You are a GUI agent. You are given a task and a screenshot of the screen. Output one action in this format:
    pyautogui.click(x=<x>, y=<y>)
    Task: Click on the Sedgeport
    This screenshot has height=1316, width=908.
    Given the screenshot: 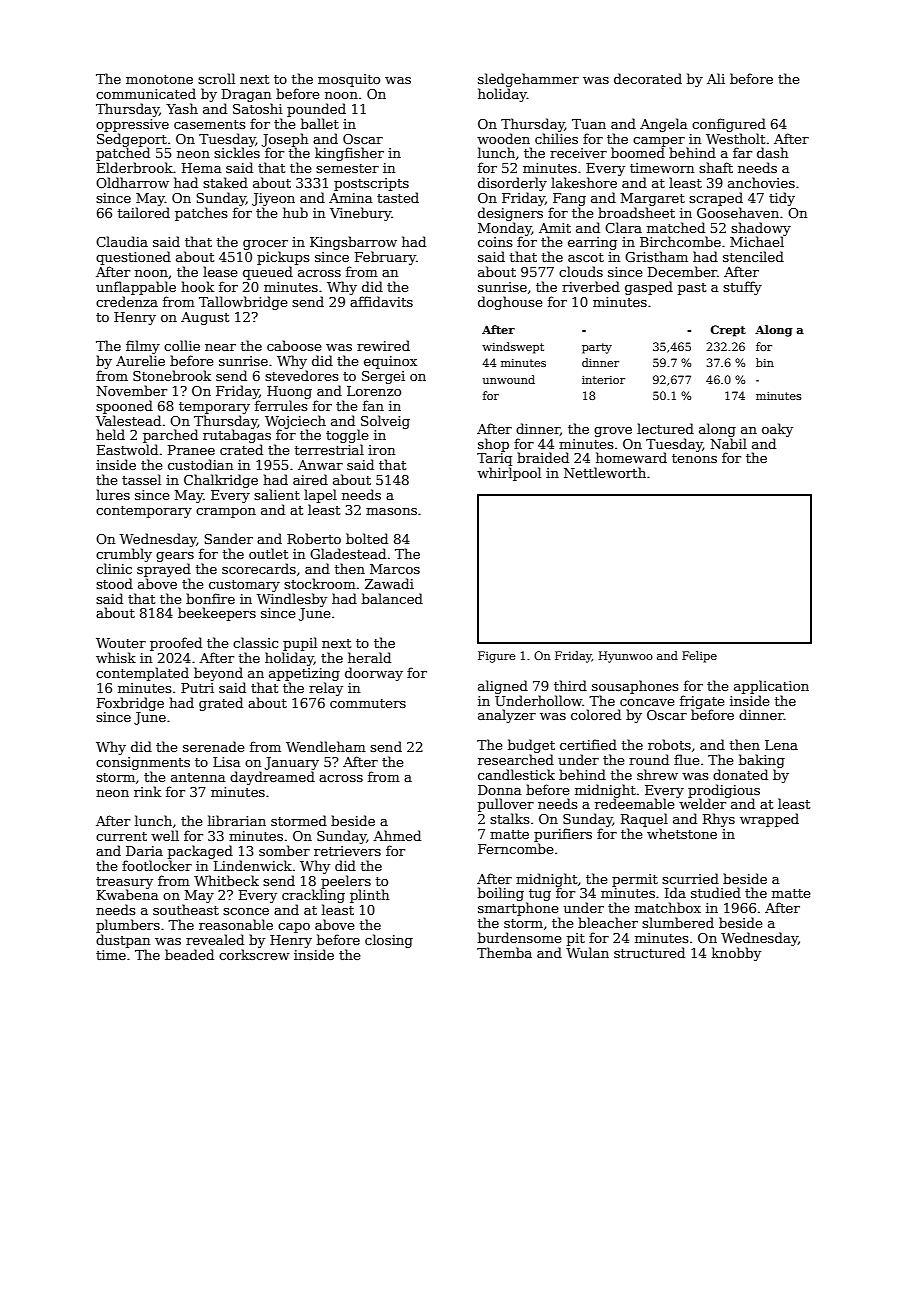 What is the action you would take?
    pyautogui.click(x=132, y=140)
